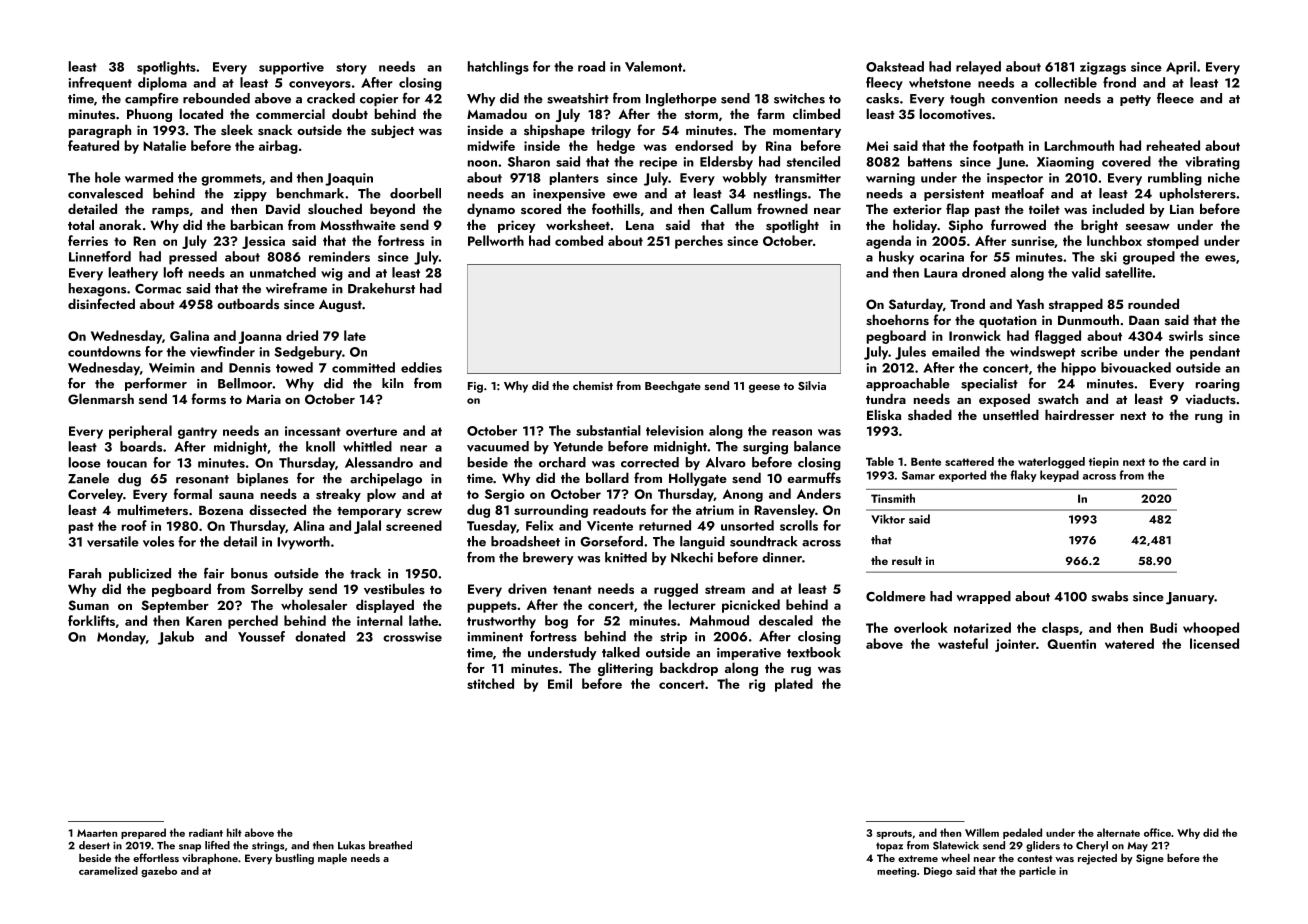 Image resolution: width=1308 pixels, height=924 pixels. I want to click on particle, so click(1037, 871).
